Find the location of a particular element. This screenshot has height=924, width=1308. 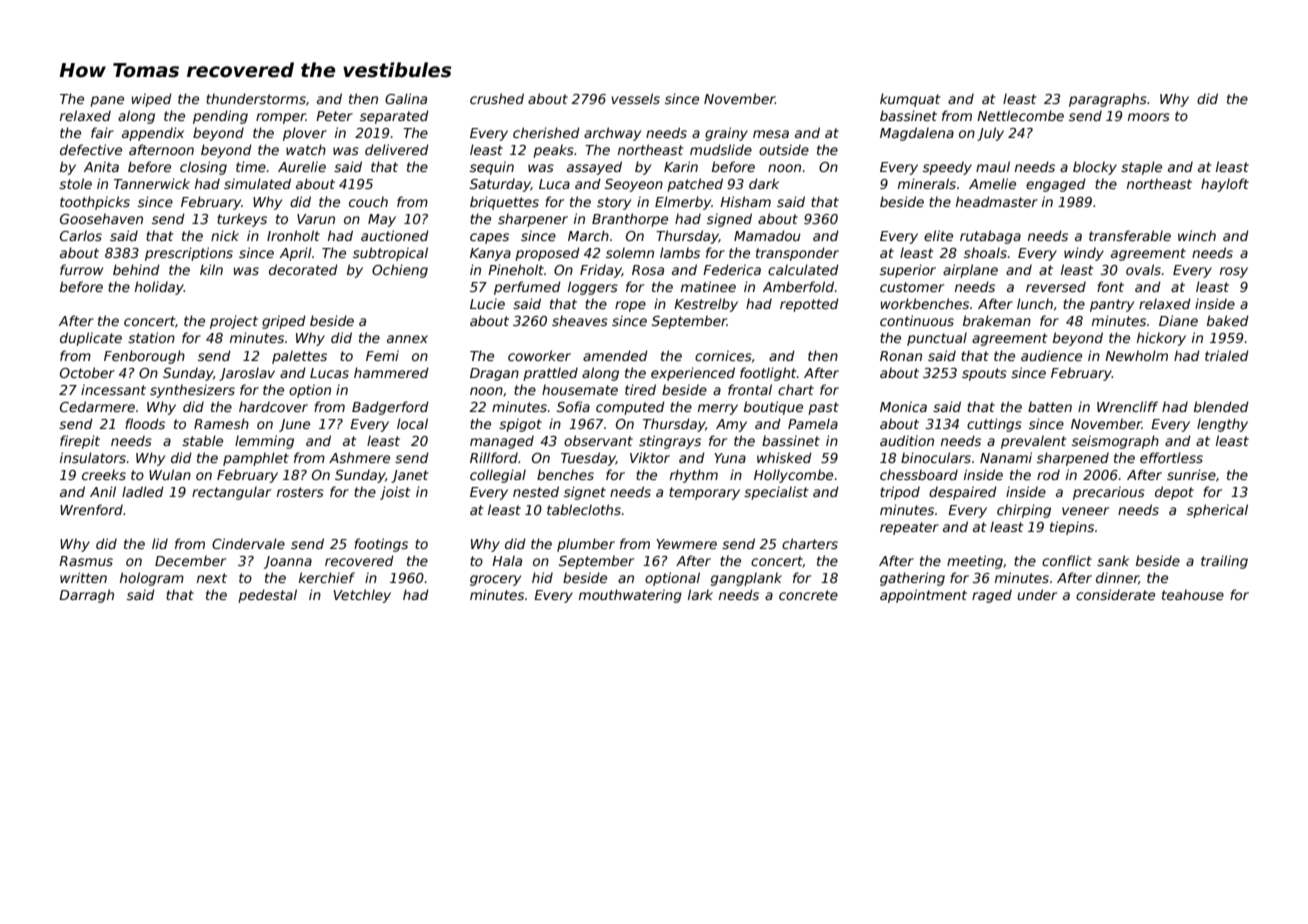

engaged is located at coordinates (1056, 185).
